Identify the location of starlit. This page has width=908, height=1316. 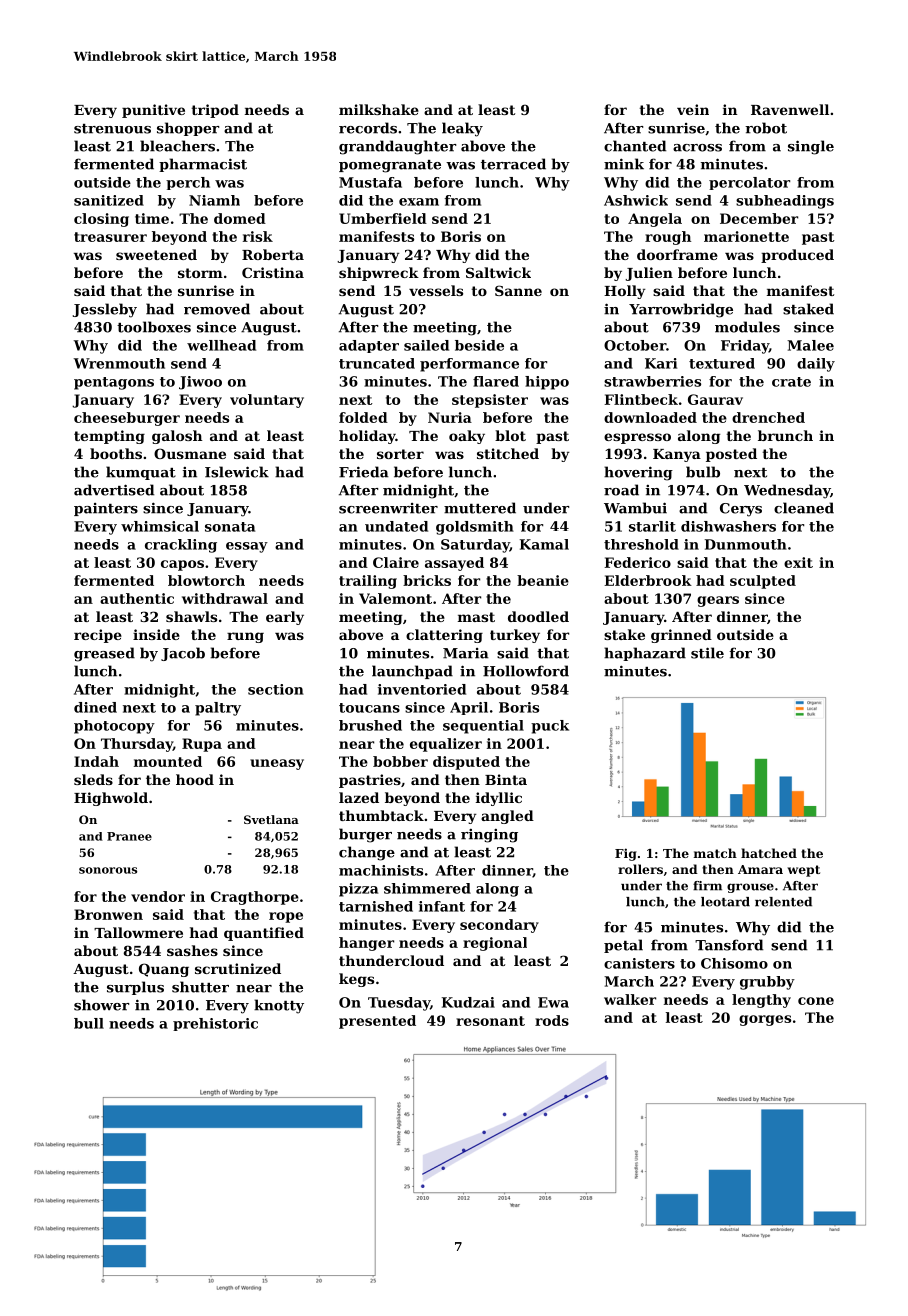
(652, 526).
